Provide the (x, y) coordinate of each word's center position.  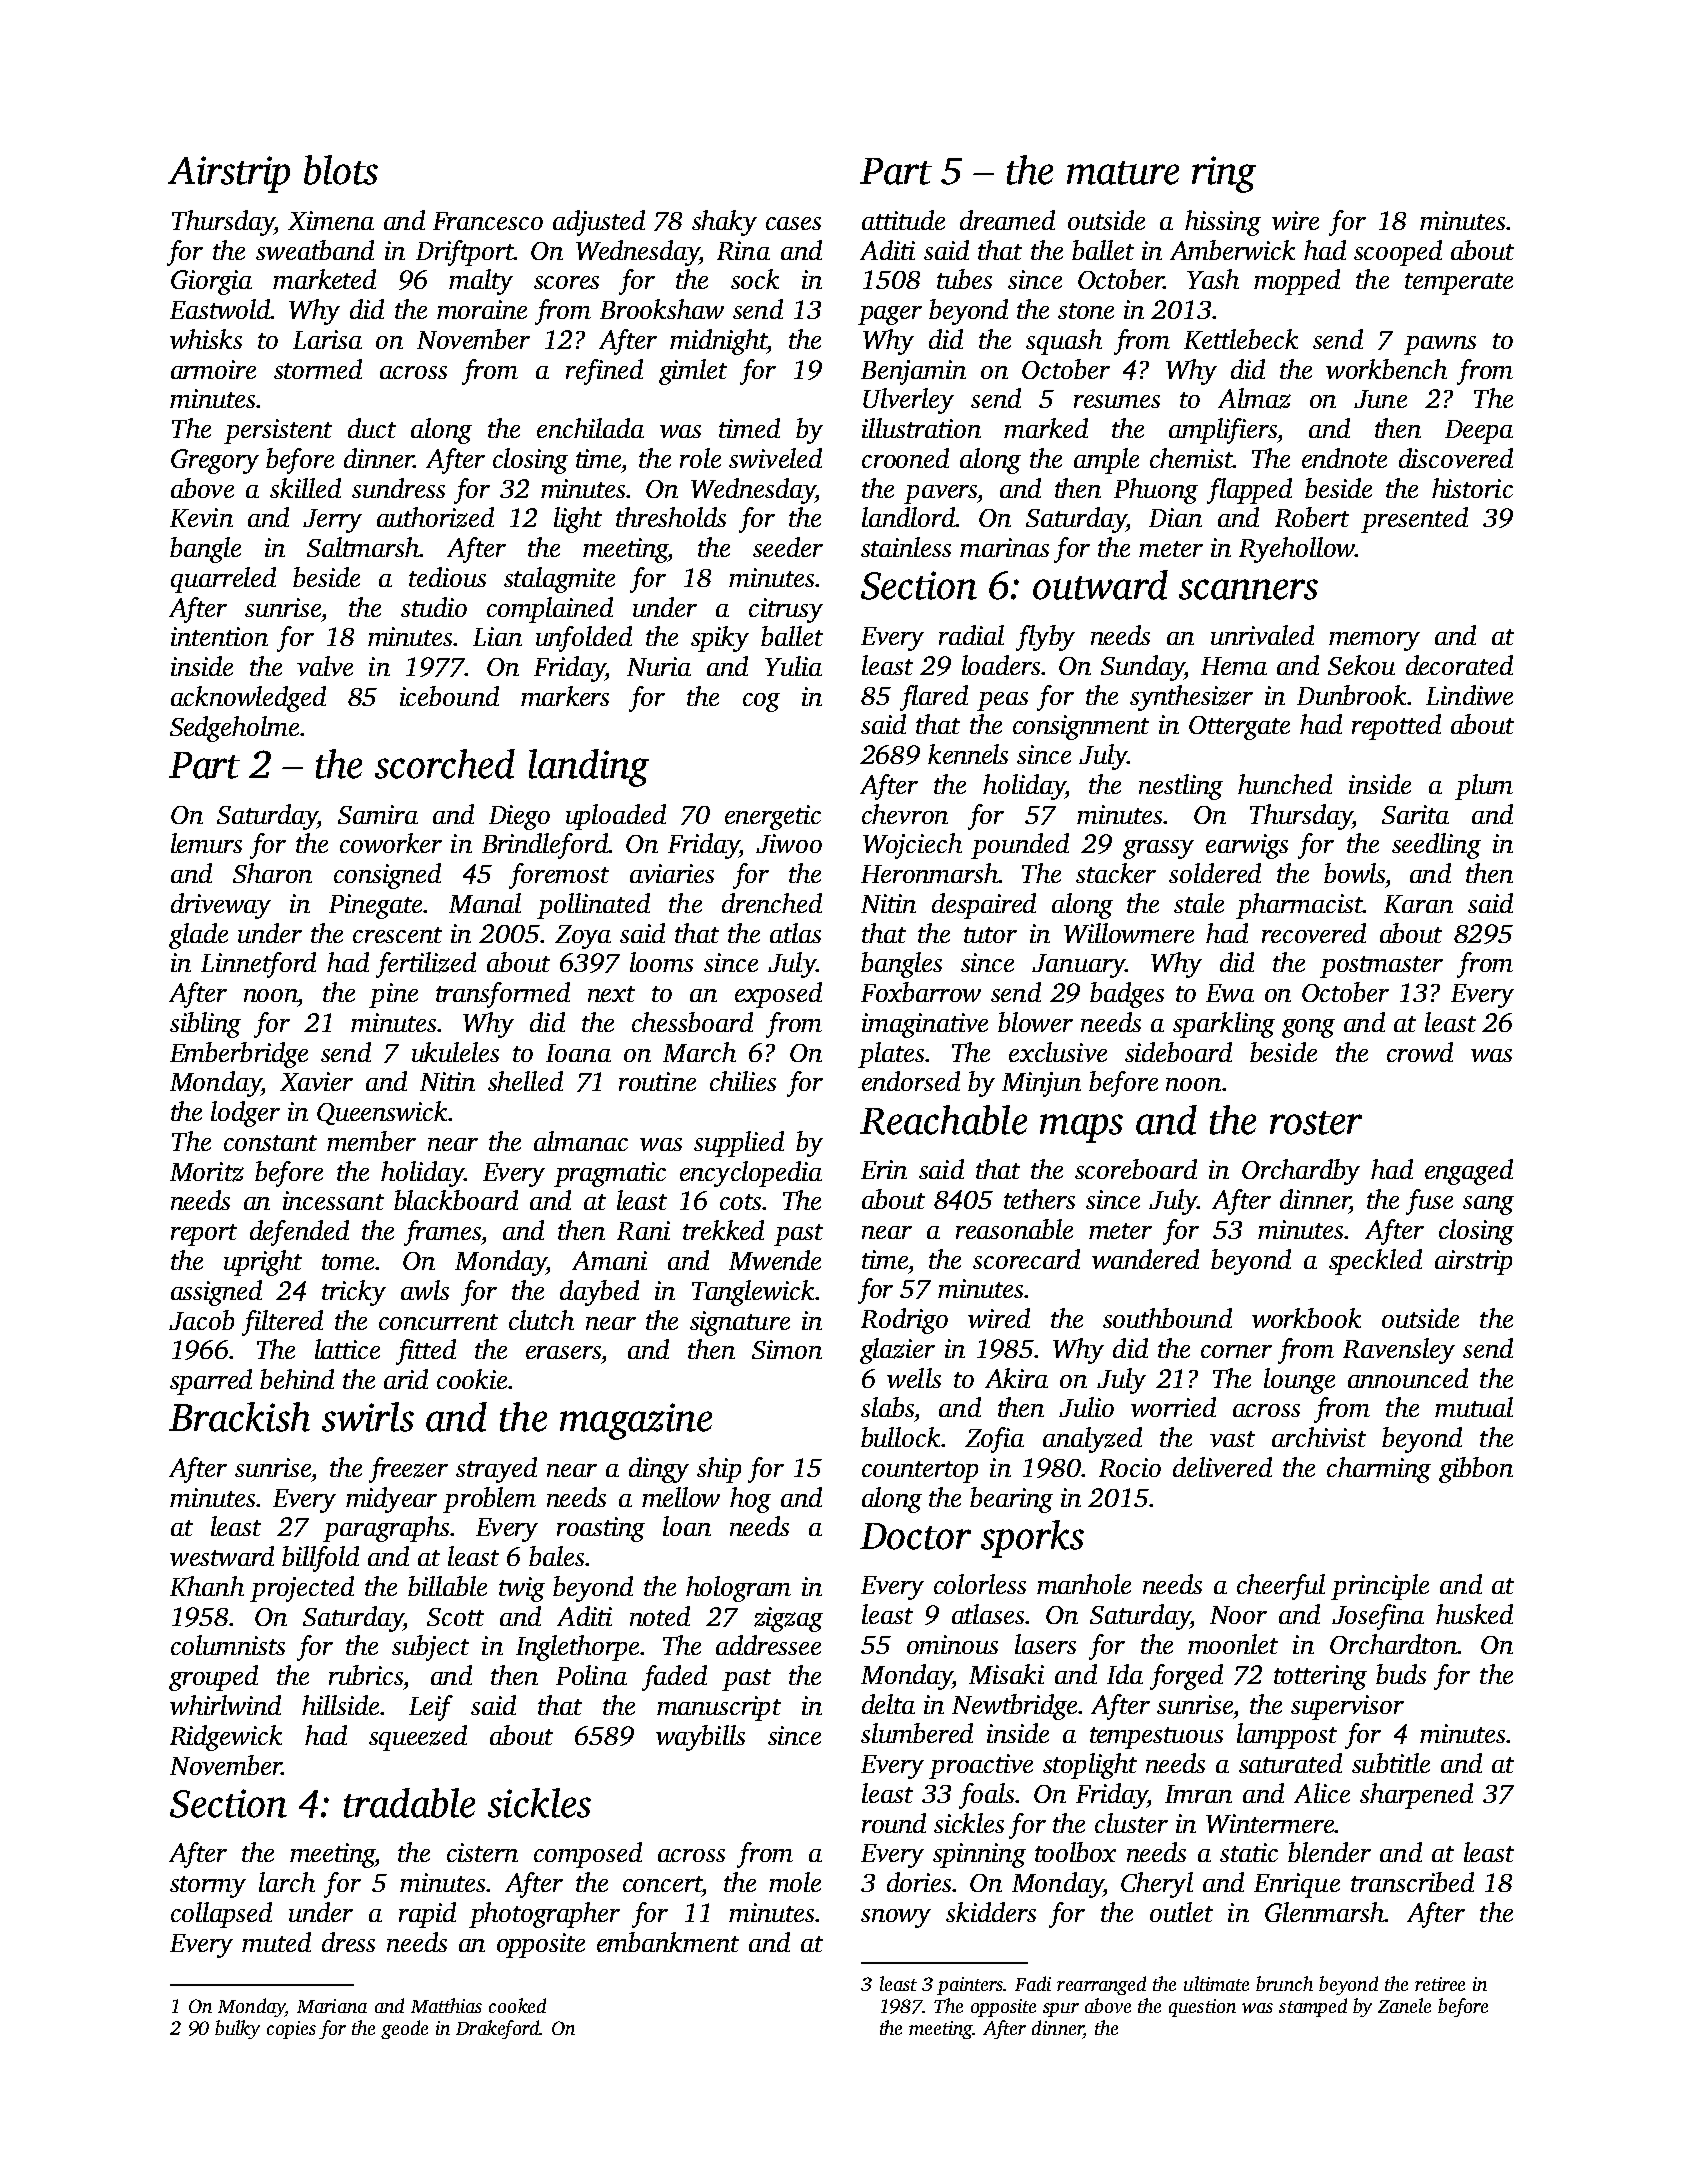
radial (971, 635)
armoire (213, 369)
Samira (378, 814)
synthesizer (1191, 698)
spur (1061, 2010)
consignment (1081, 727)
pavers (940, 494)
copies (291, 2030)
